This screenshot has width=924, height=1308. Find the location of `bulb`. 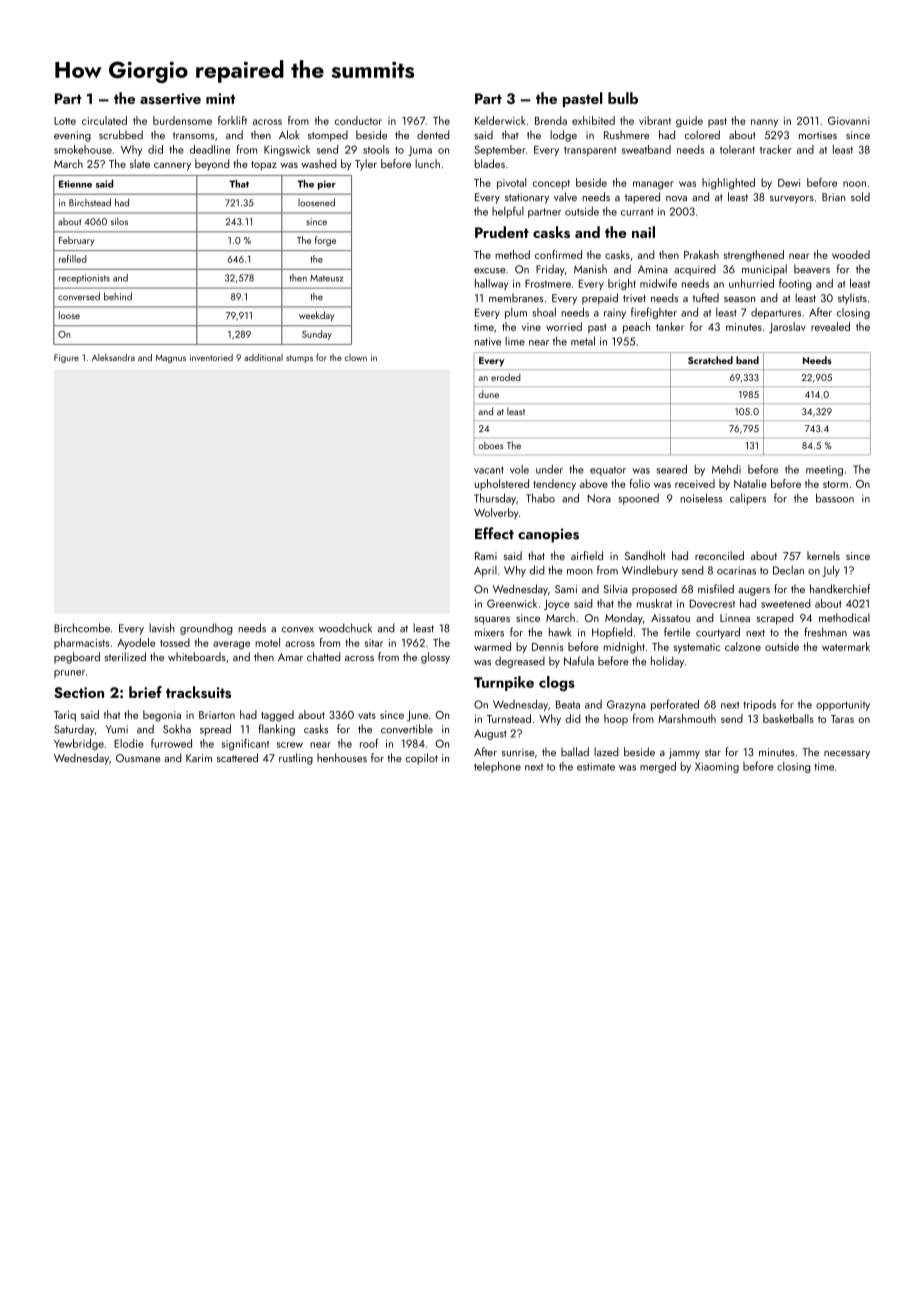

bulb is located at coordinates (623, 98).
